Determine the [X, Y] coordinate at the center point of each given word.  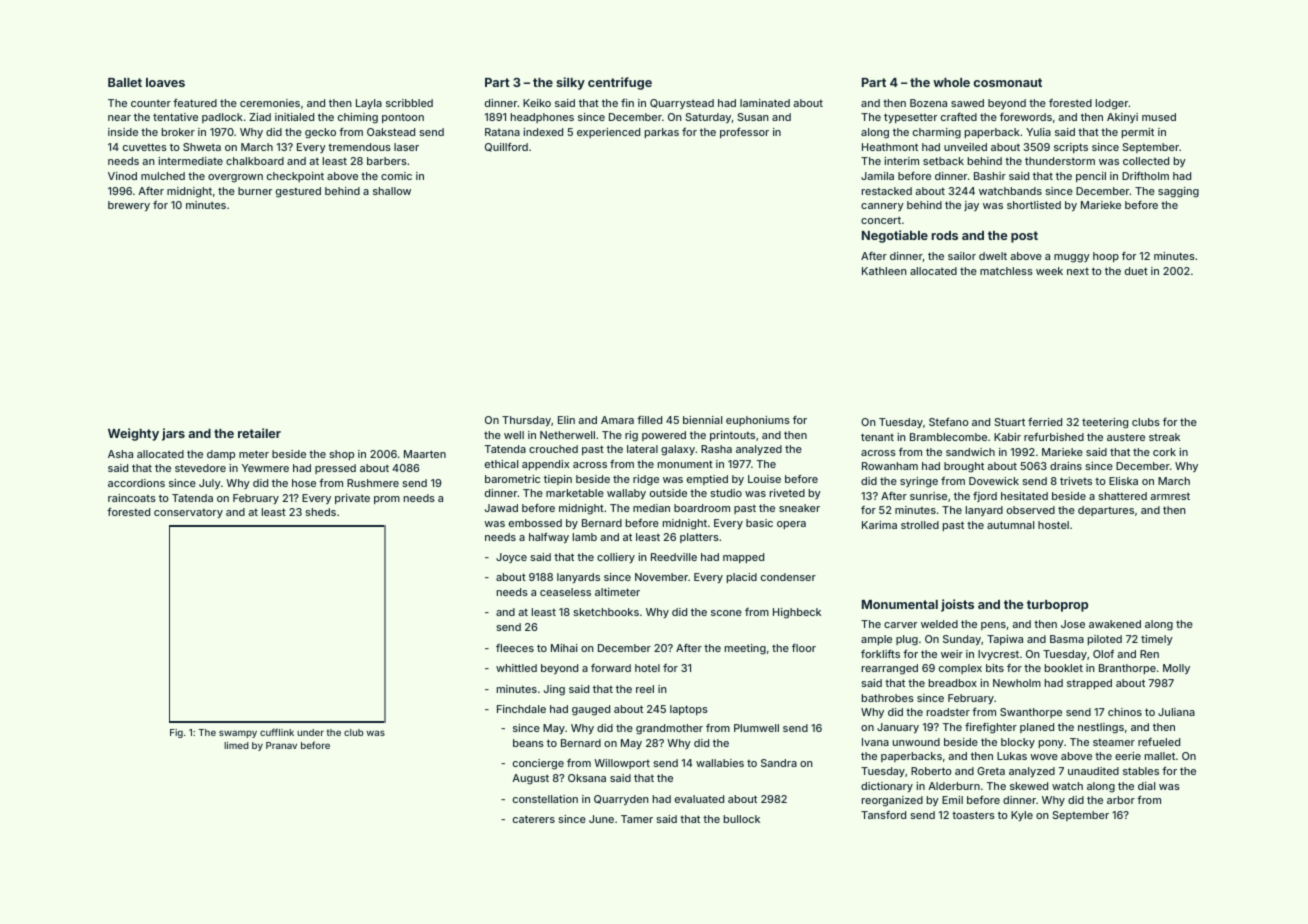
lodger [1112, 104]
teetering [1105, 423]
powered [664, 436]
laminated [765, 103]
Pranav [281, 745]
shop [341, 455]
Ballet [125, 82]
